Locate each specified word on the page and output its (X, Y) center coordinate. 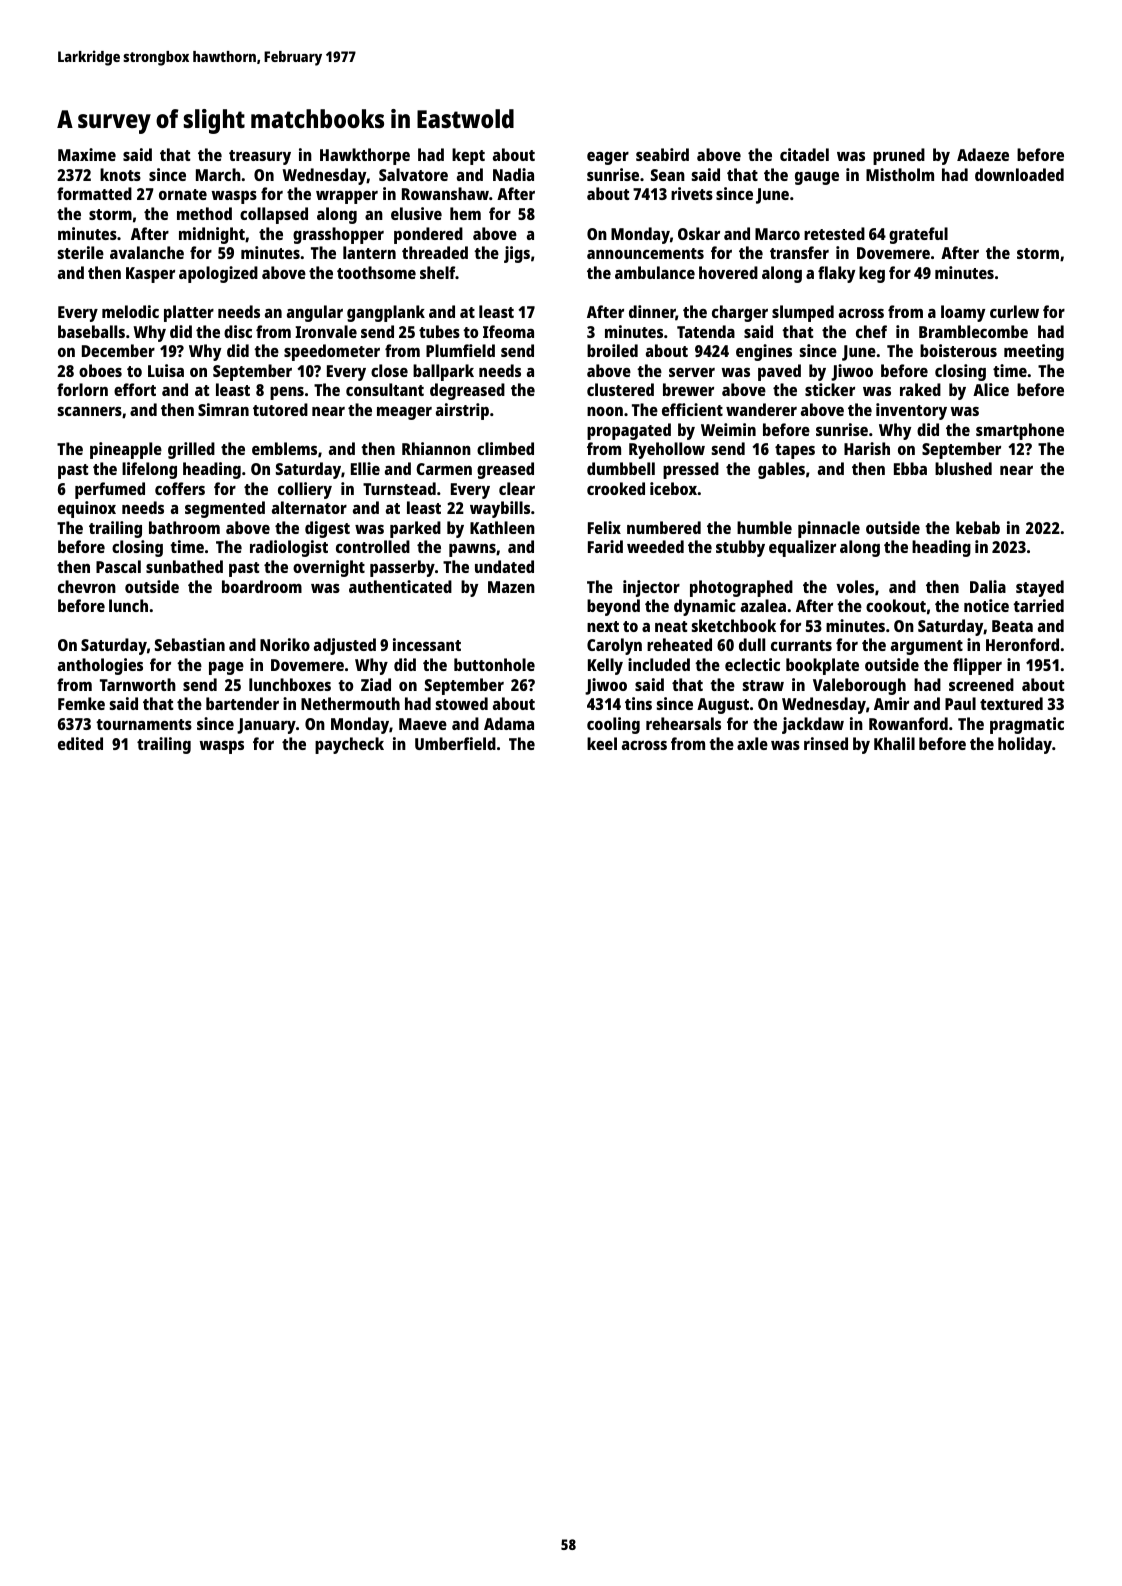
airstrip (462, 411)
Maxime (87, 154)
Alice (991, 389)
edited (80, 743)
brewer (688, 389)
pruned (899, 156)
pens (287, 393)
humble (764, 527)
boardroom (262, 586)
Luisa (166, 370)
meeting (1034, 352)
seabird (662, 154)
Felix (604, 527)
